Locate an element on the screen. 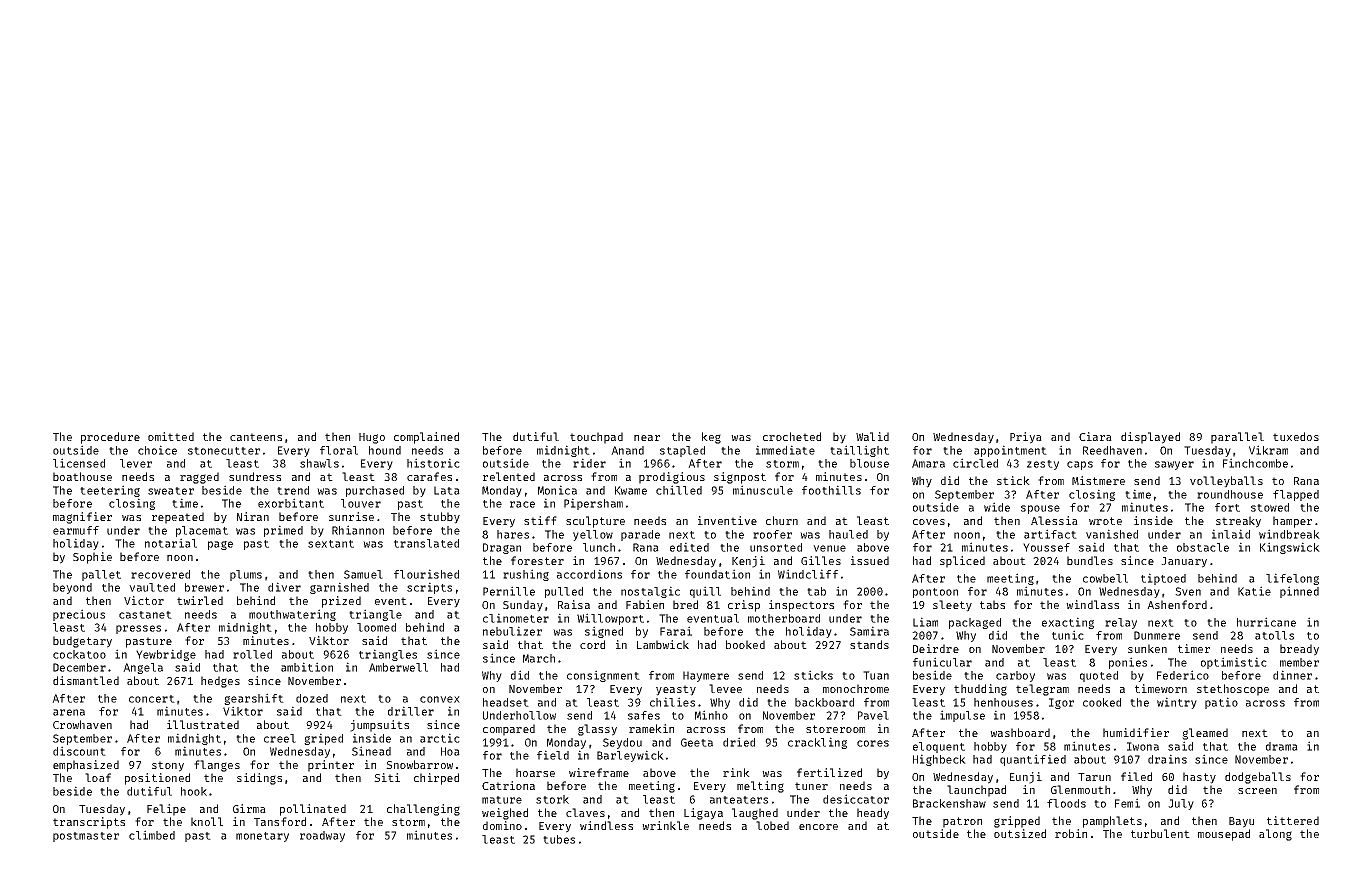  flapped is located at coordinates (1296, 495).
